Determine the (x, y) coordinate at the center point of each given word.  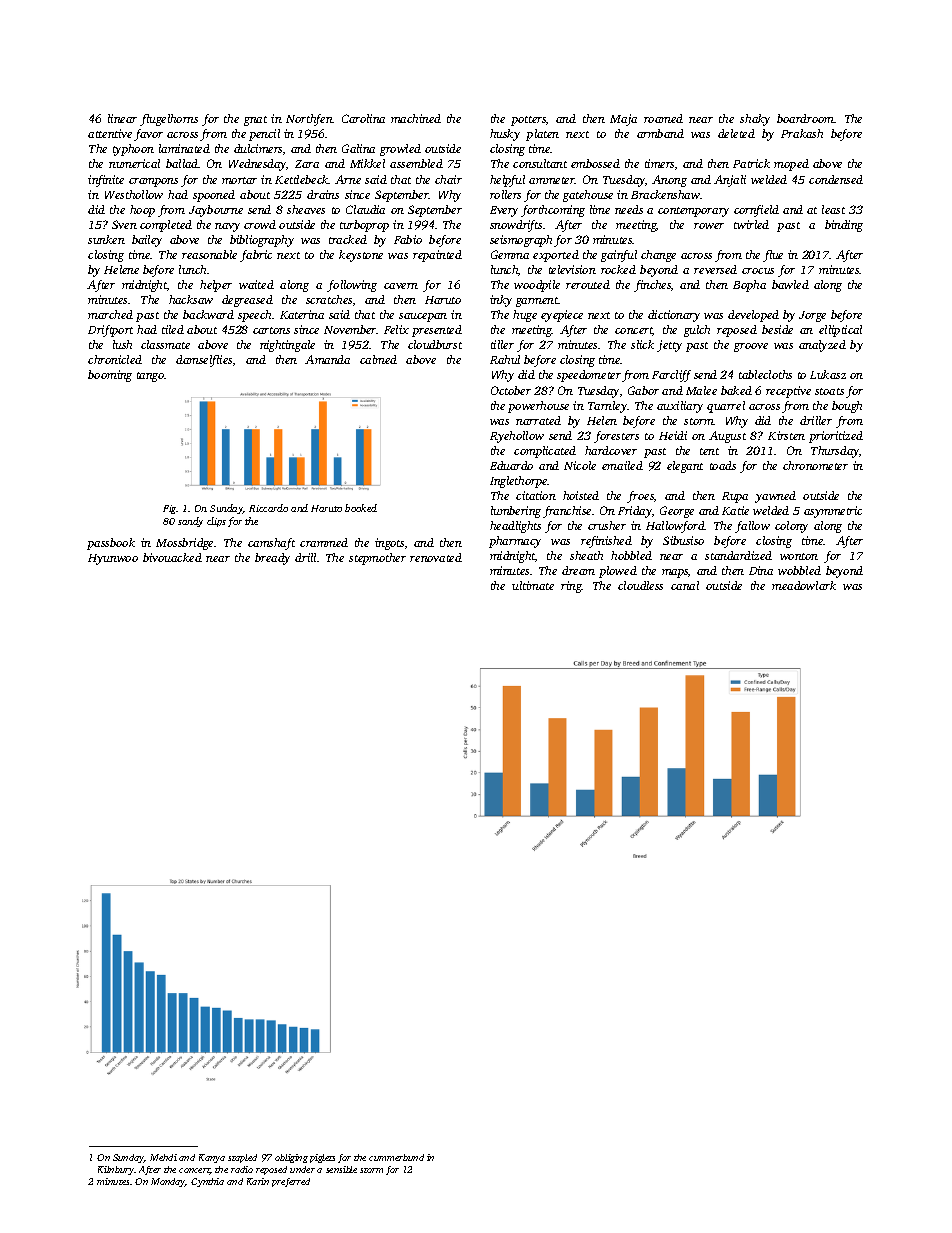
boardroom (805, 118)
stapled (242, 1158)
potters (528, 121)
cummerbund (396, 1157)
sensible (341, 1169)
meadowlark (804, 585)
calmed (378, 359)
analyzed (822, 346)
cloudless (640, 585)
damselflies (204, 361)
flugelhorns (169, 120)
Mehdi (163, 1157)
